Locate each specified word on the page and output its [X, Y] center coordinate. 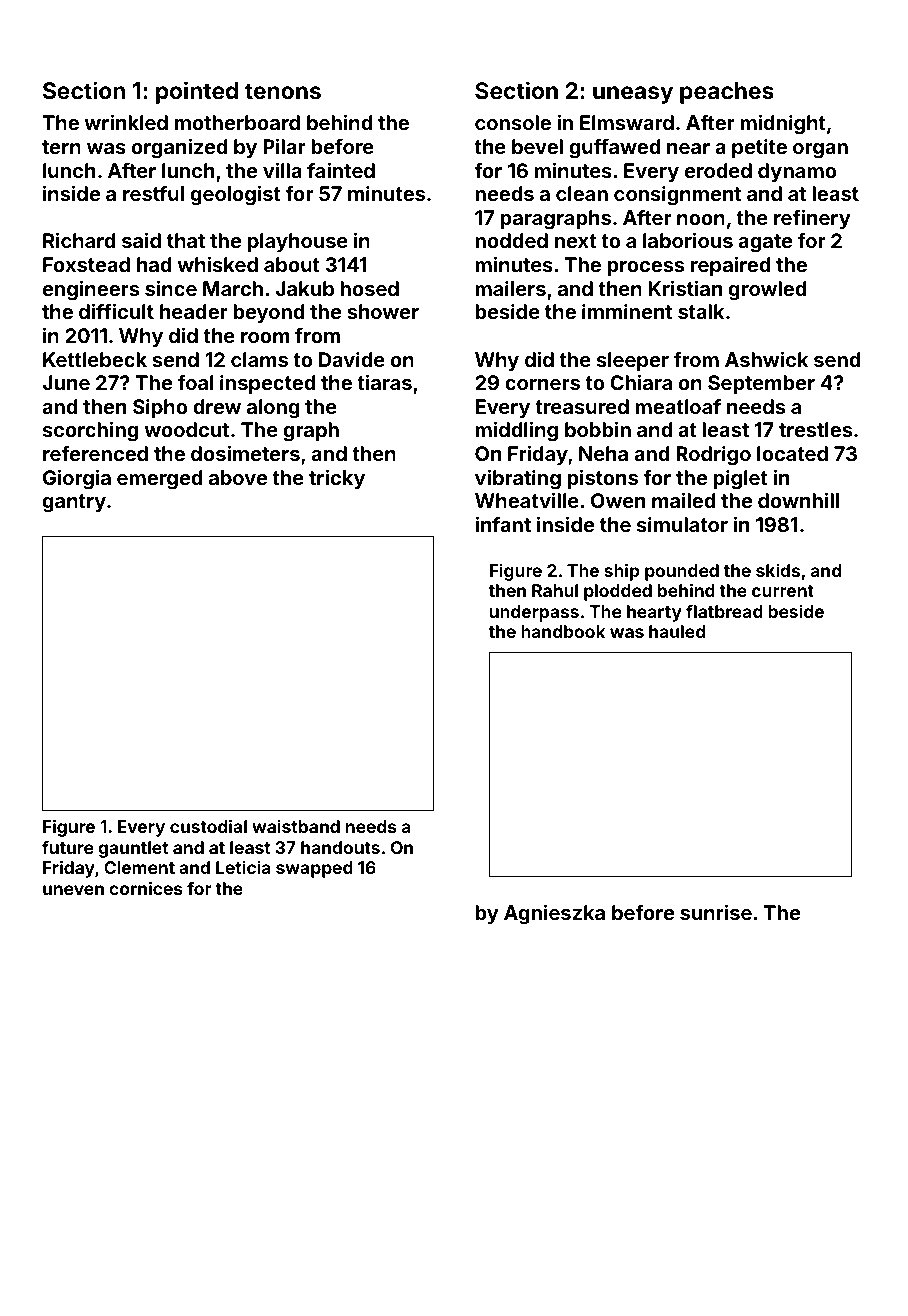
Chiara [641, 382]
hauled [677, 631]
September [761, 384]
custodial [208, 826]
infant [503, 524]
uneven [73, 890]
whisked [217, 264]
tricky [337, 479]
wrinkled [126, 122]
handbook [563, 631]
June [66, 382]
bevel [537, 146]
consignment [677, 195]
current [783, 591]
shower [383, 311]
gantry [74, 503]
